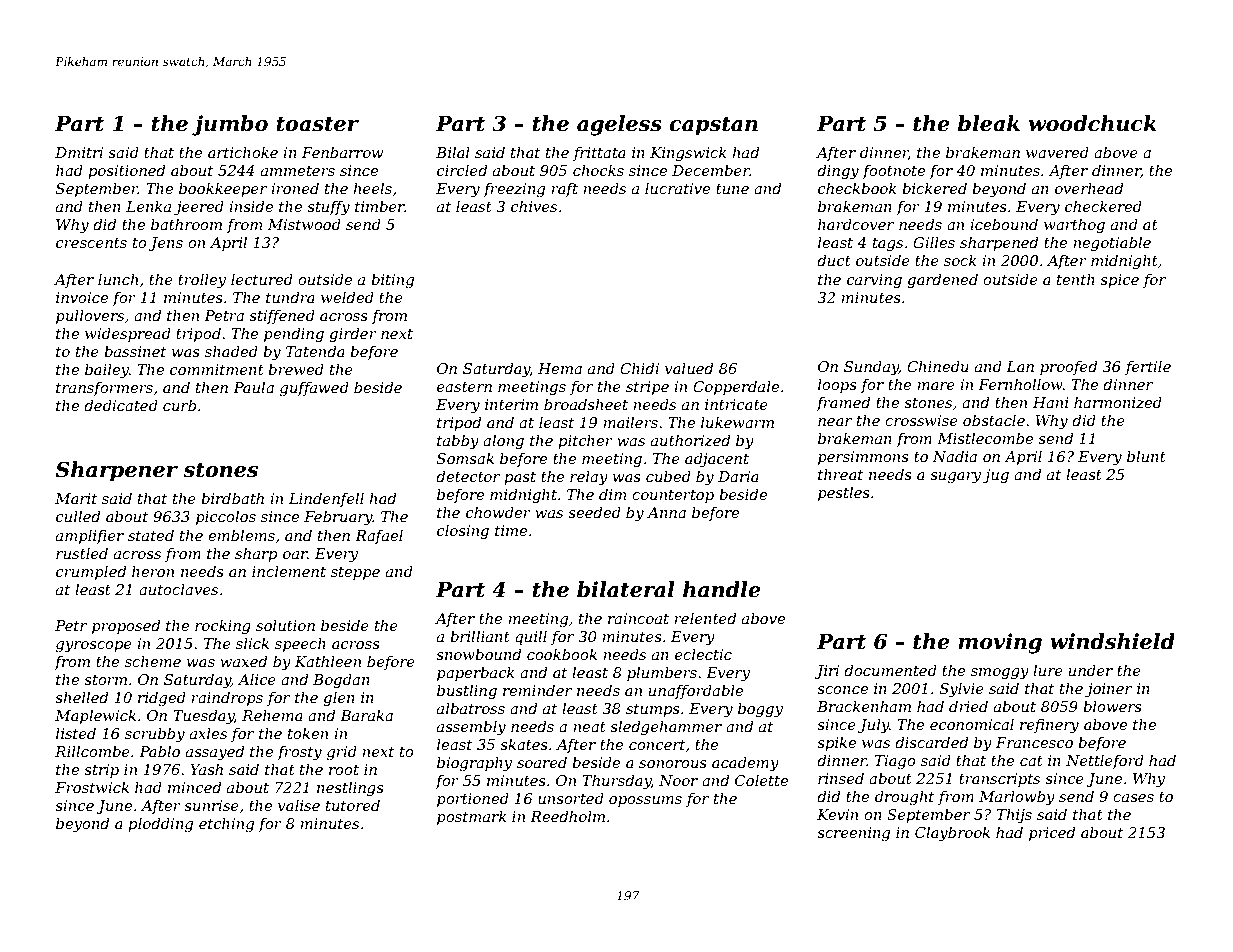 The image size is (1233, 952). What do you see at coordinates (299, 753) in the document?
I see `frosty` at bounding box center [299, 753].
